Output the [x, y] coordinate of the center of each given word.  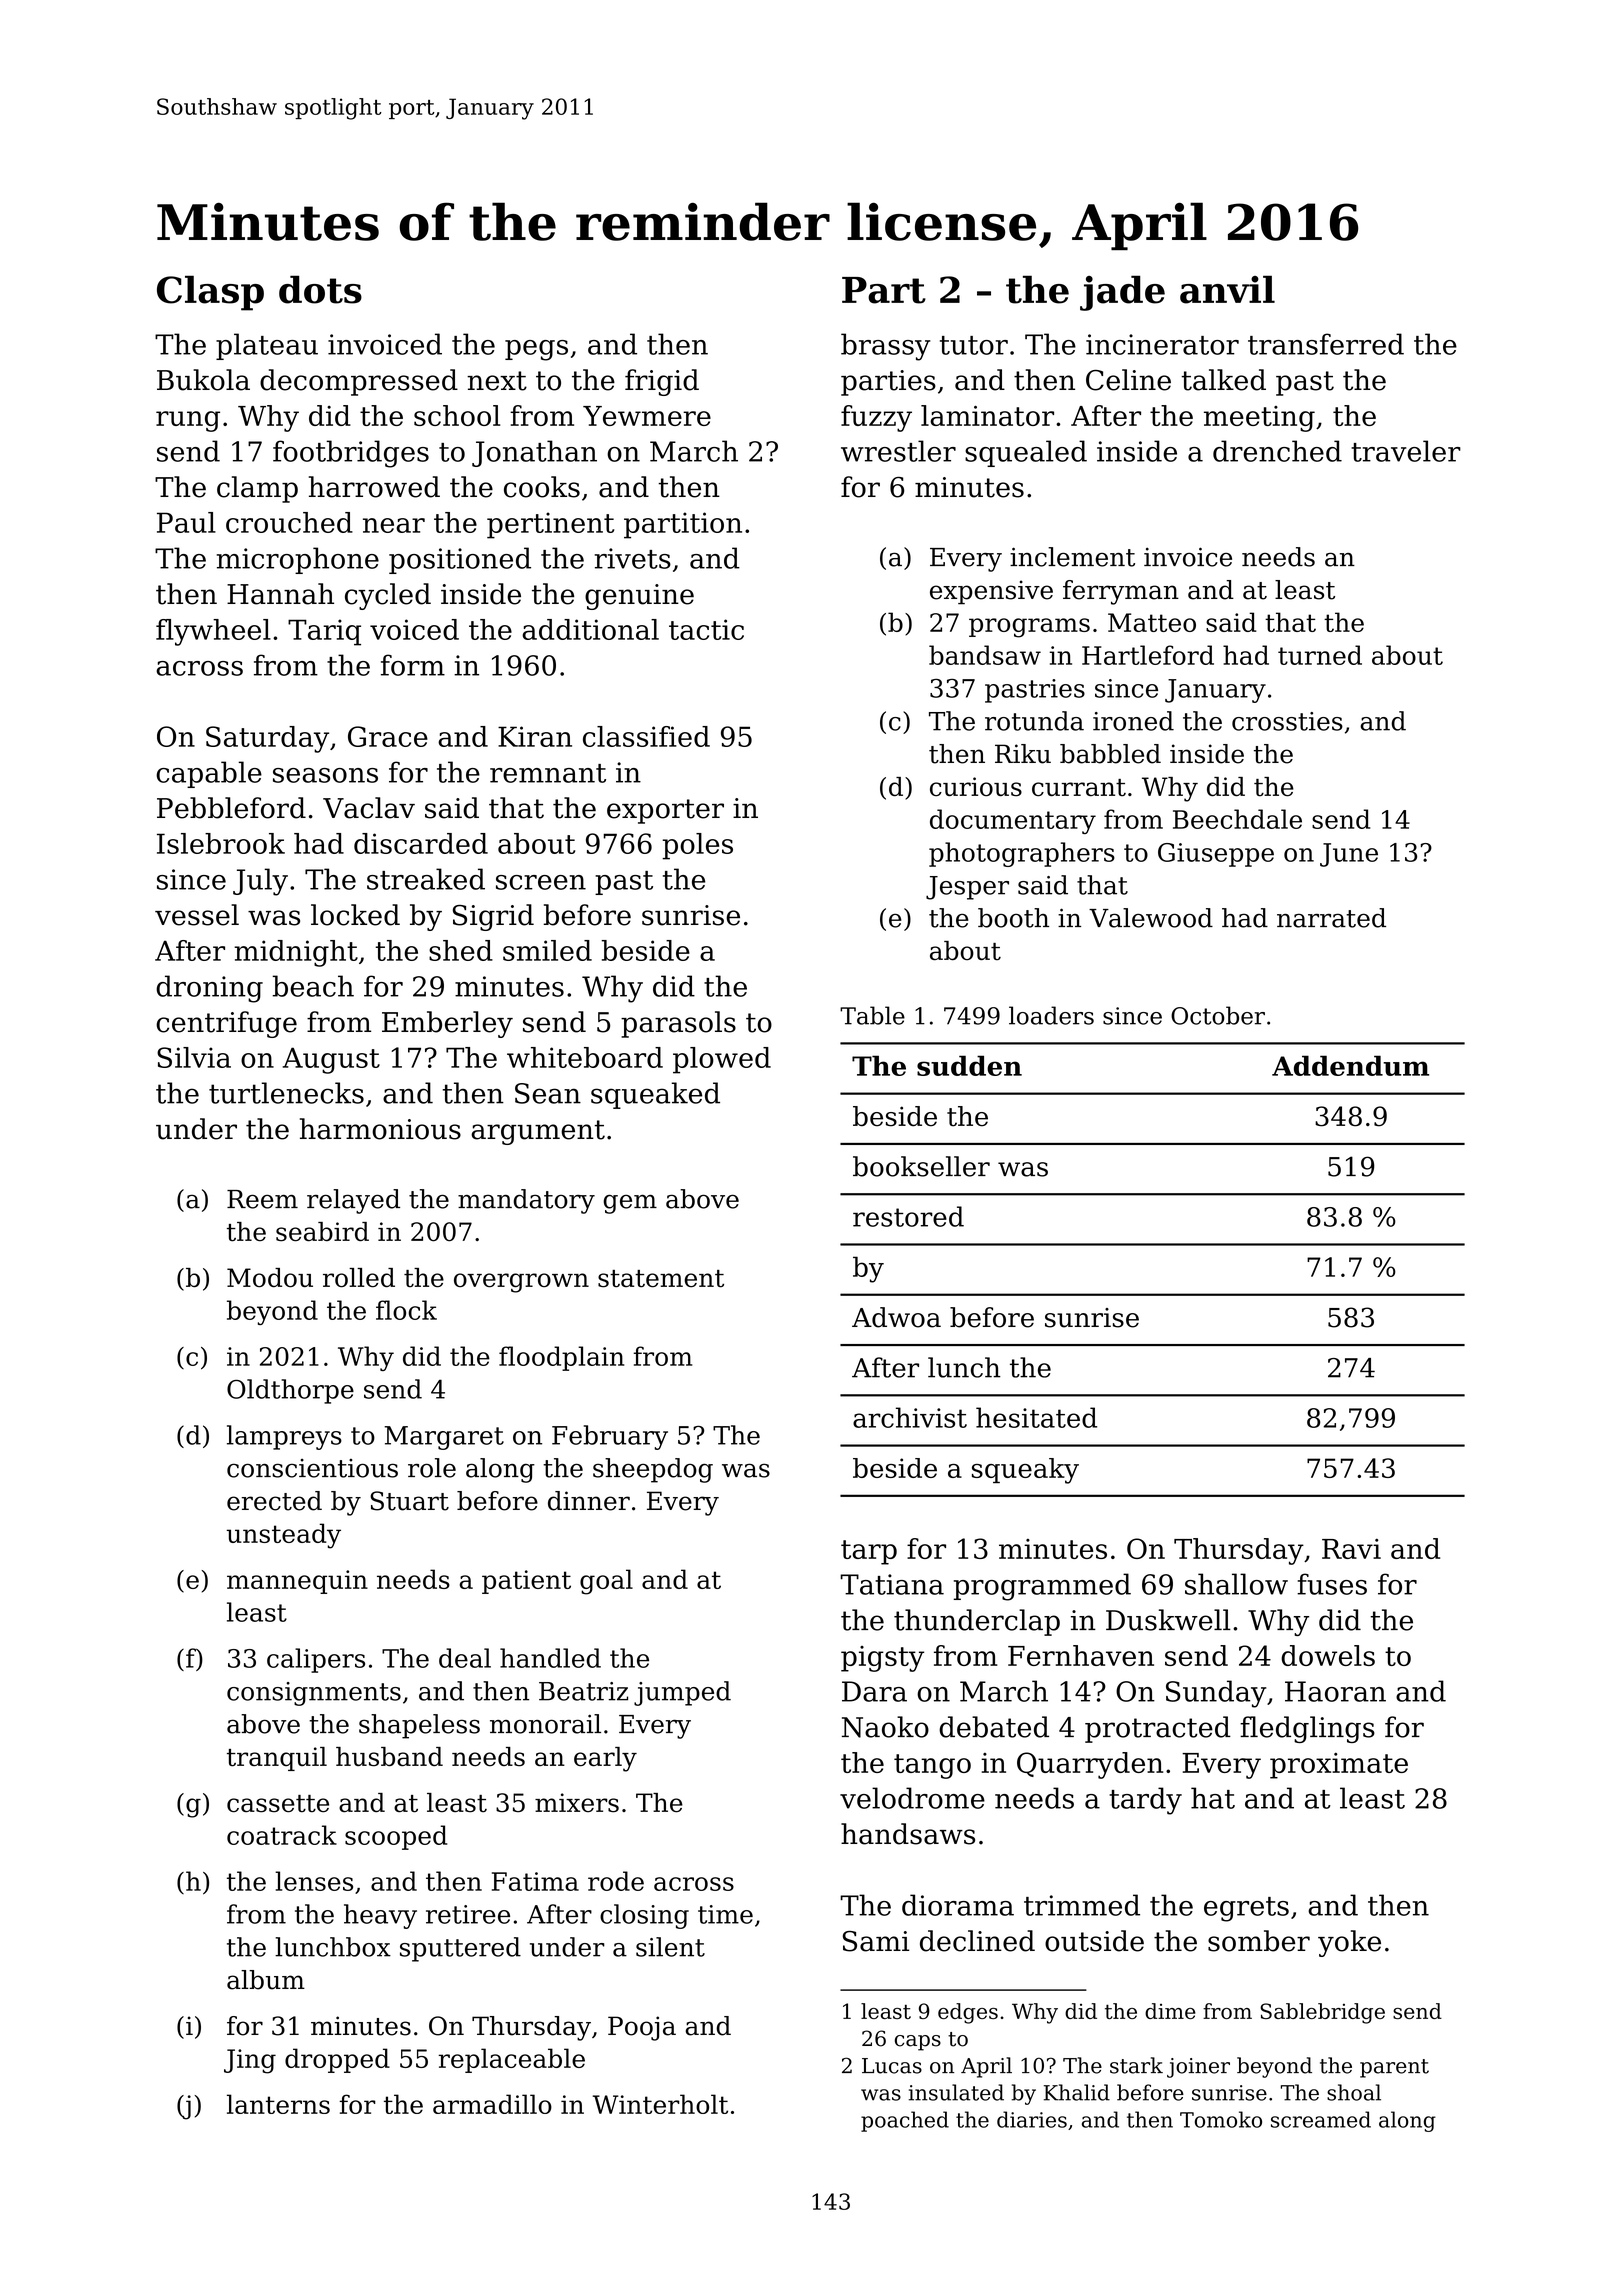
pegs [536, 350]
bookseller [921, 1166]
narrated [1331, 918]
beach [313, 986]
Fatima [535, 1881]
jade [1122, 293]
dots [320, 289]
